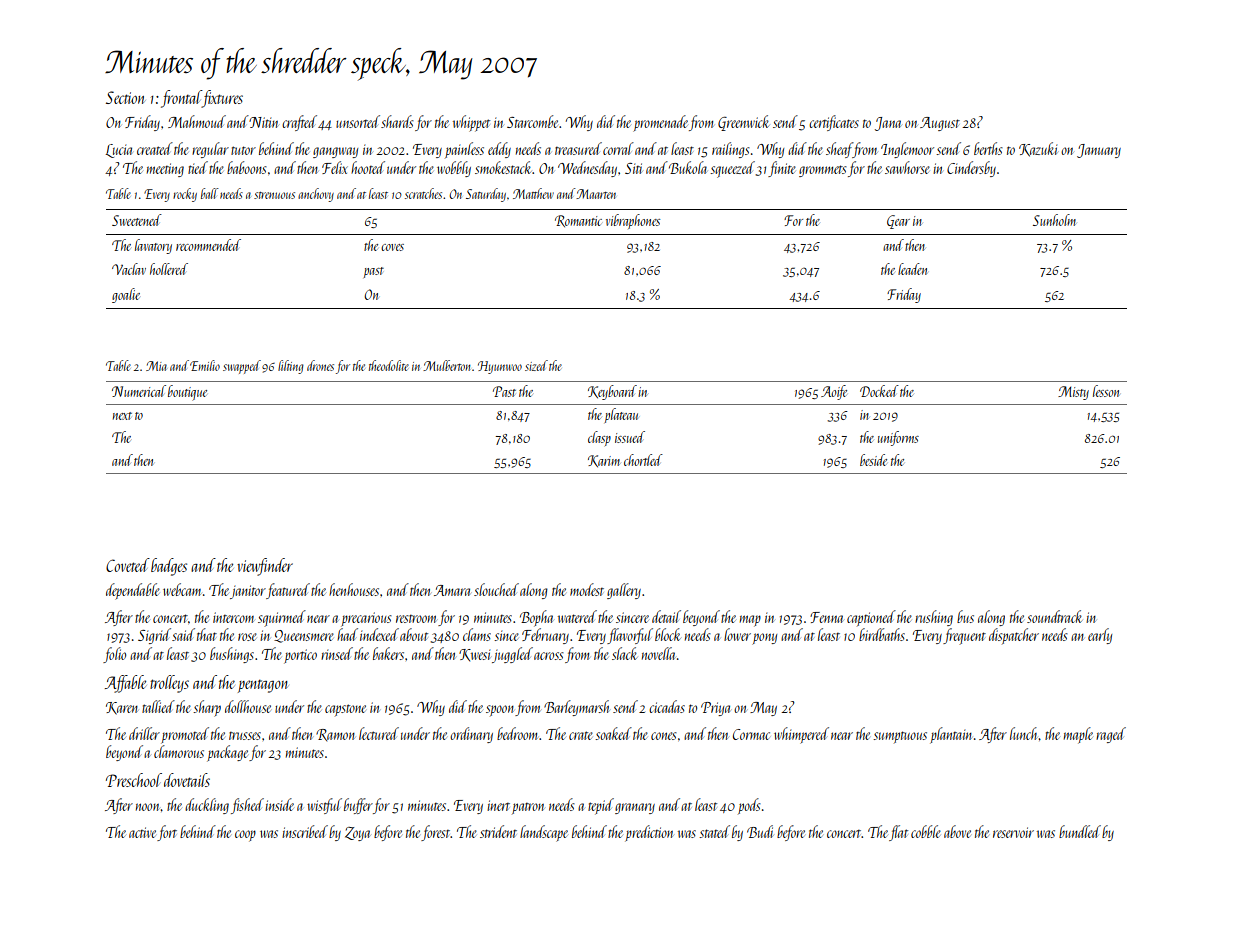 This page has height=952, width=1233. Describe the element at coordinates (1078, 735) in the page. I see `maple` at that location.
